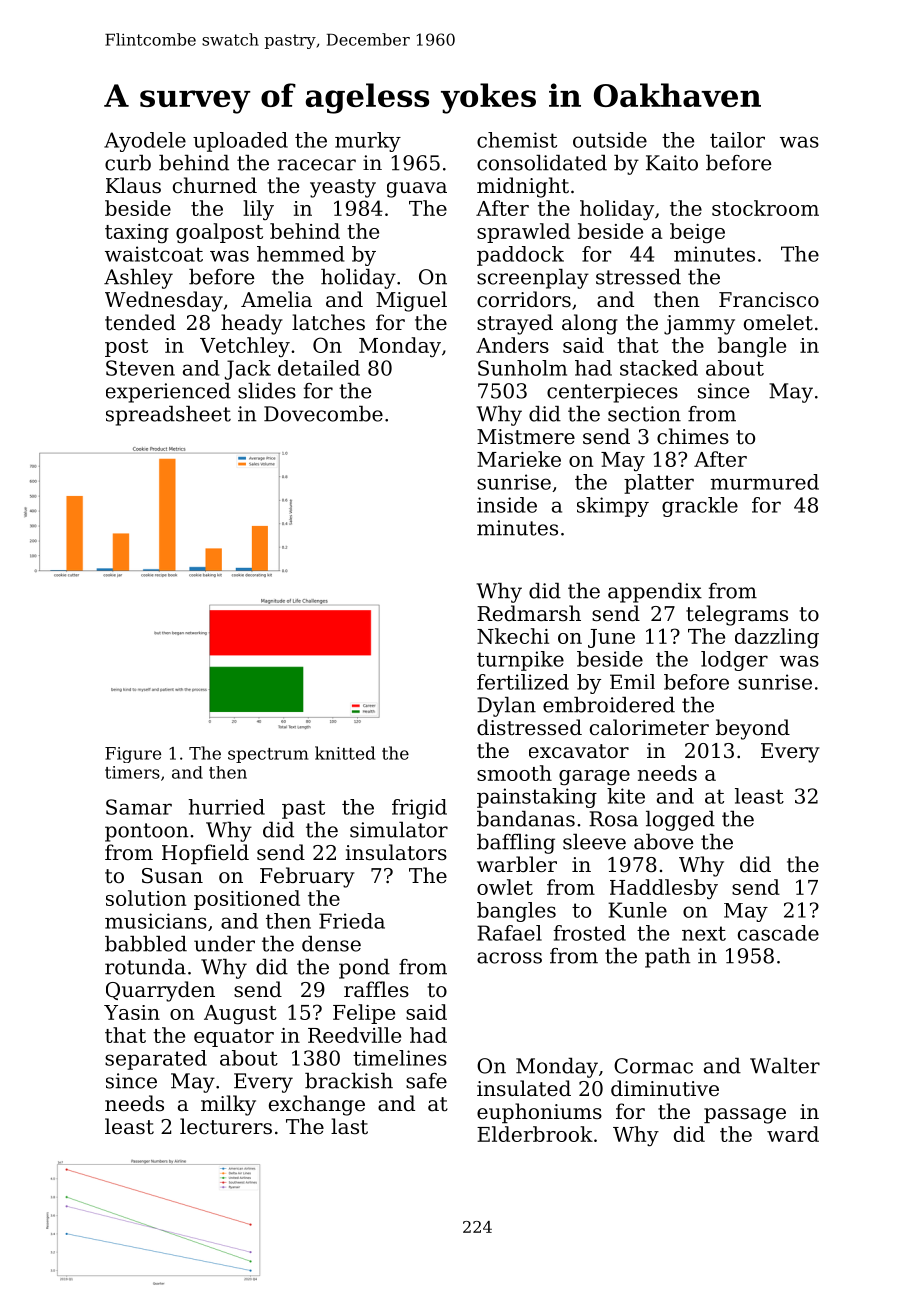 The width and height of the screenshot is (924, 1311). Describe the element at coordinates (128, 163) in the screenshot. I see `curb` at that location.
